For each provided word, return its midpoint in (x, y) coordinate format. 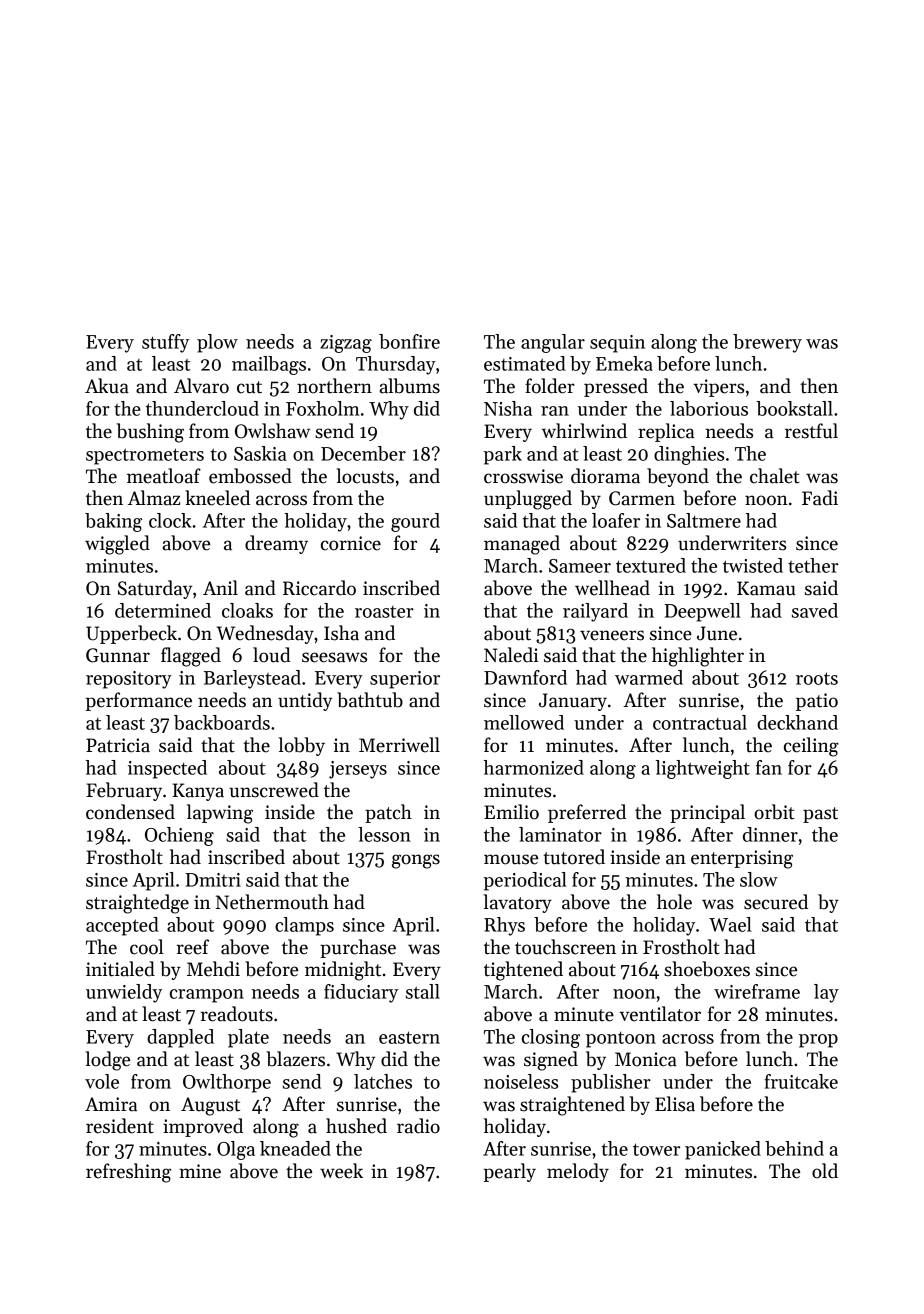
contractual (700, 722)
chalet (775, 476)
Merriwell (399, 745)
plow (217, 343)
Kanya (198, 792)
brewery (767, 343)
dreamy (276, 544)
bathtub (370, 700)
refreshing (128, 1173)
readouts (237, 1014)
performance (139, 701)
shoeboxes (707, 969)
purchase (358, 948)
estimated (525, 363)
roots (817, 678)
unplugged (528, 500)
